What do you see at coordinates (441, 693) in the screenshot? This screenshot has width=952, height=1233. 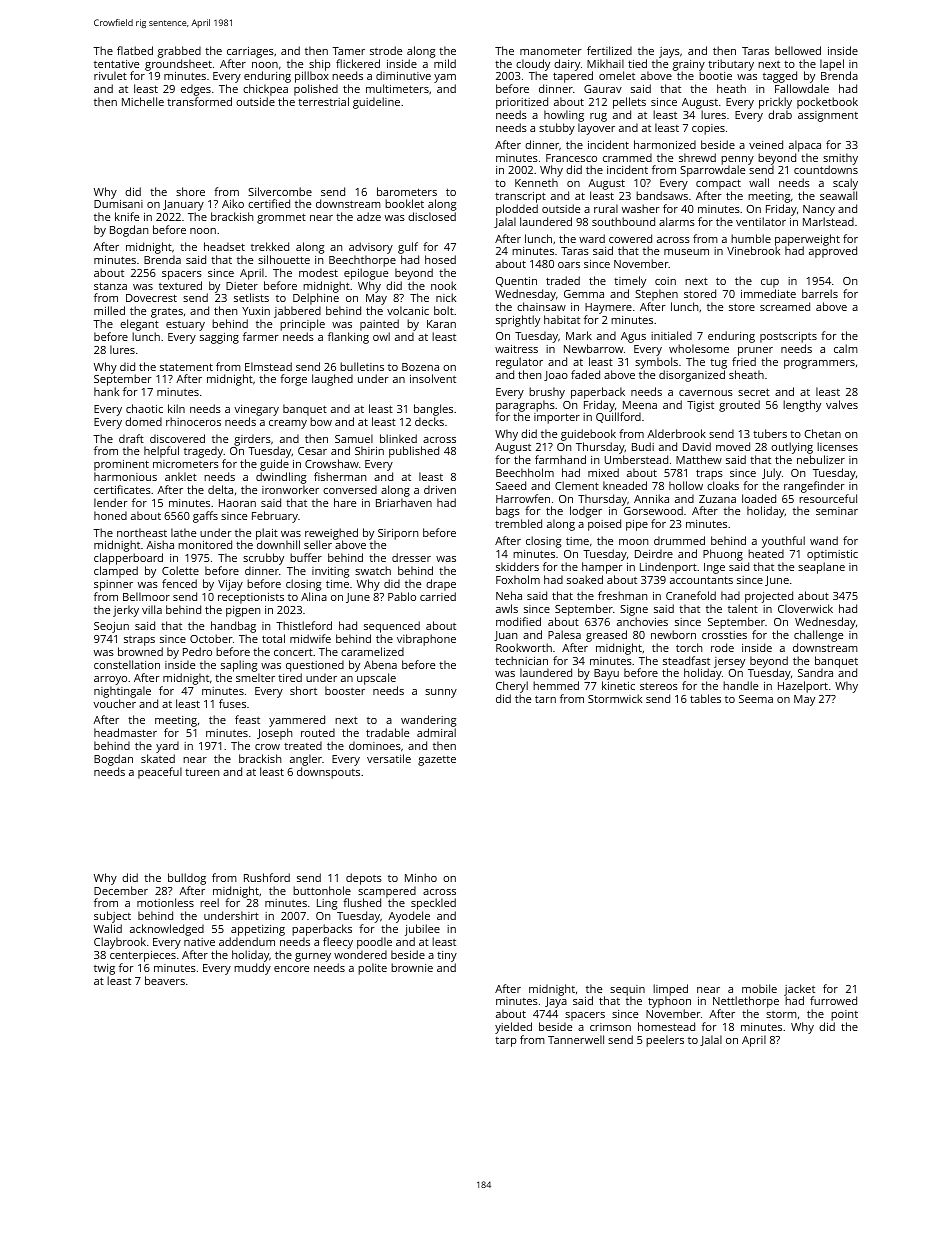 I see `sunny` at bounding box center [441, 693].
